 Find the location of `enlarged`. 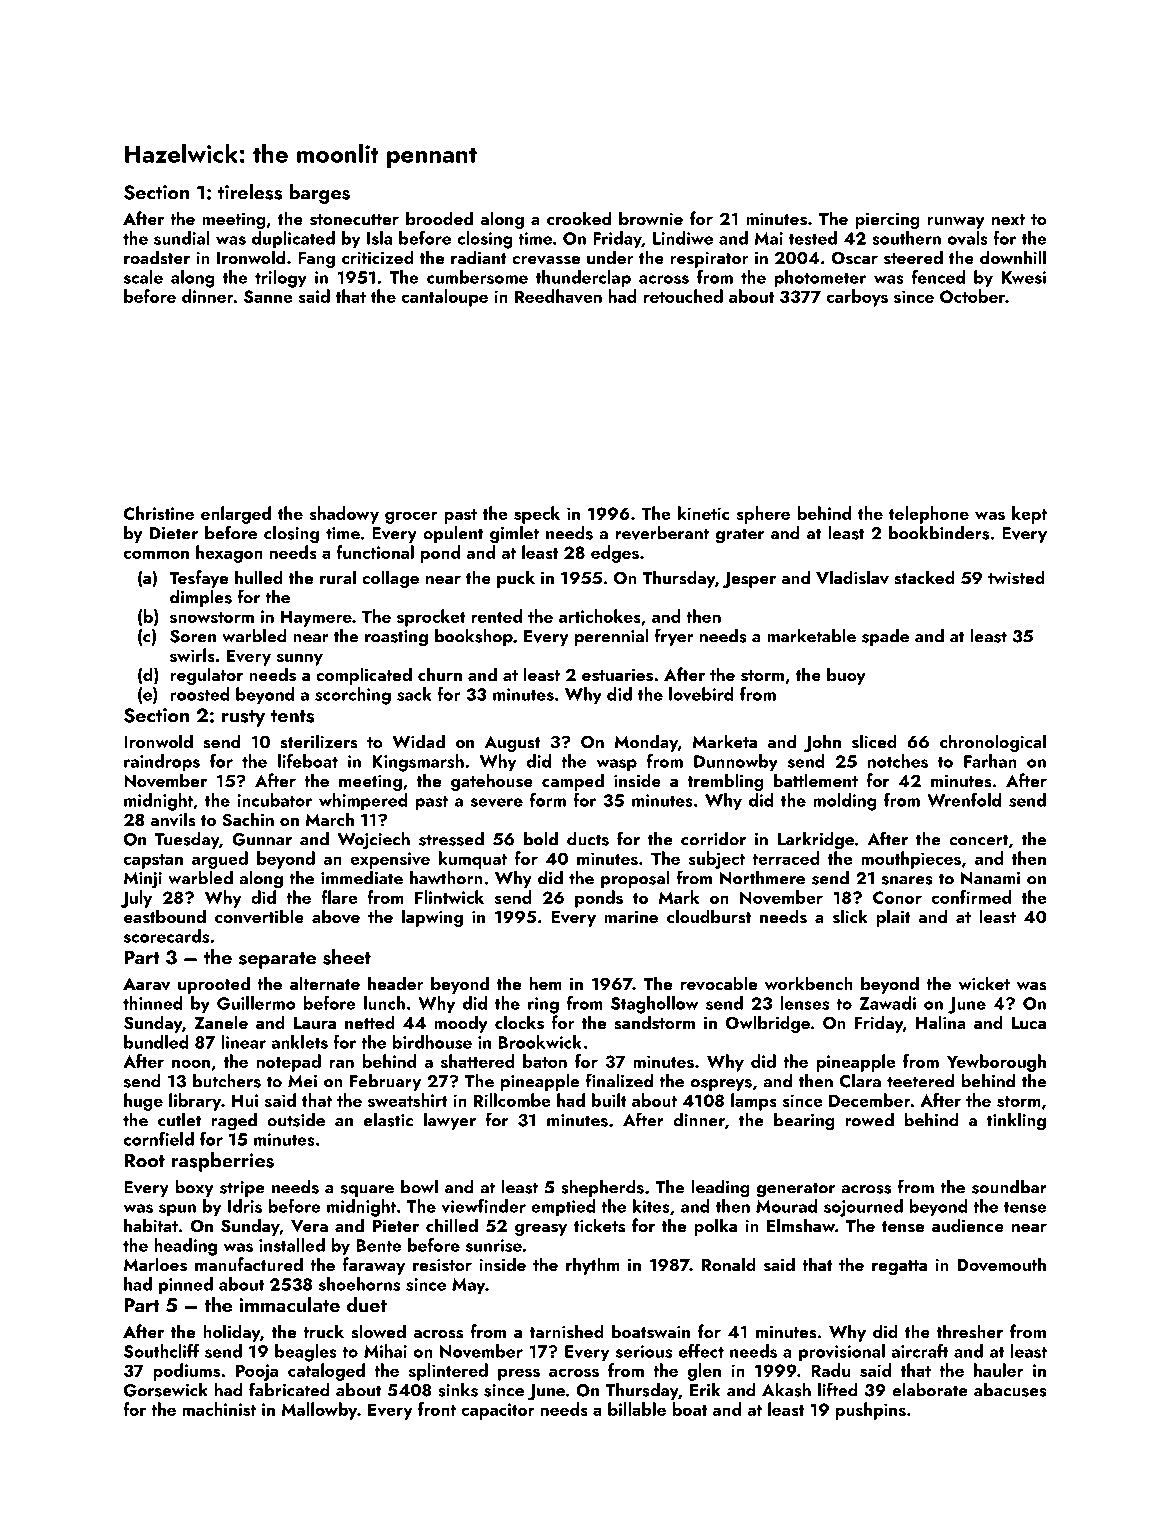

enlarged is located at coordinates (236, 515).
